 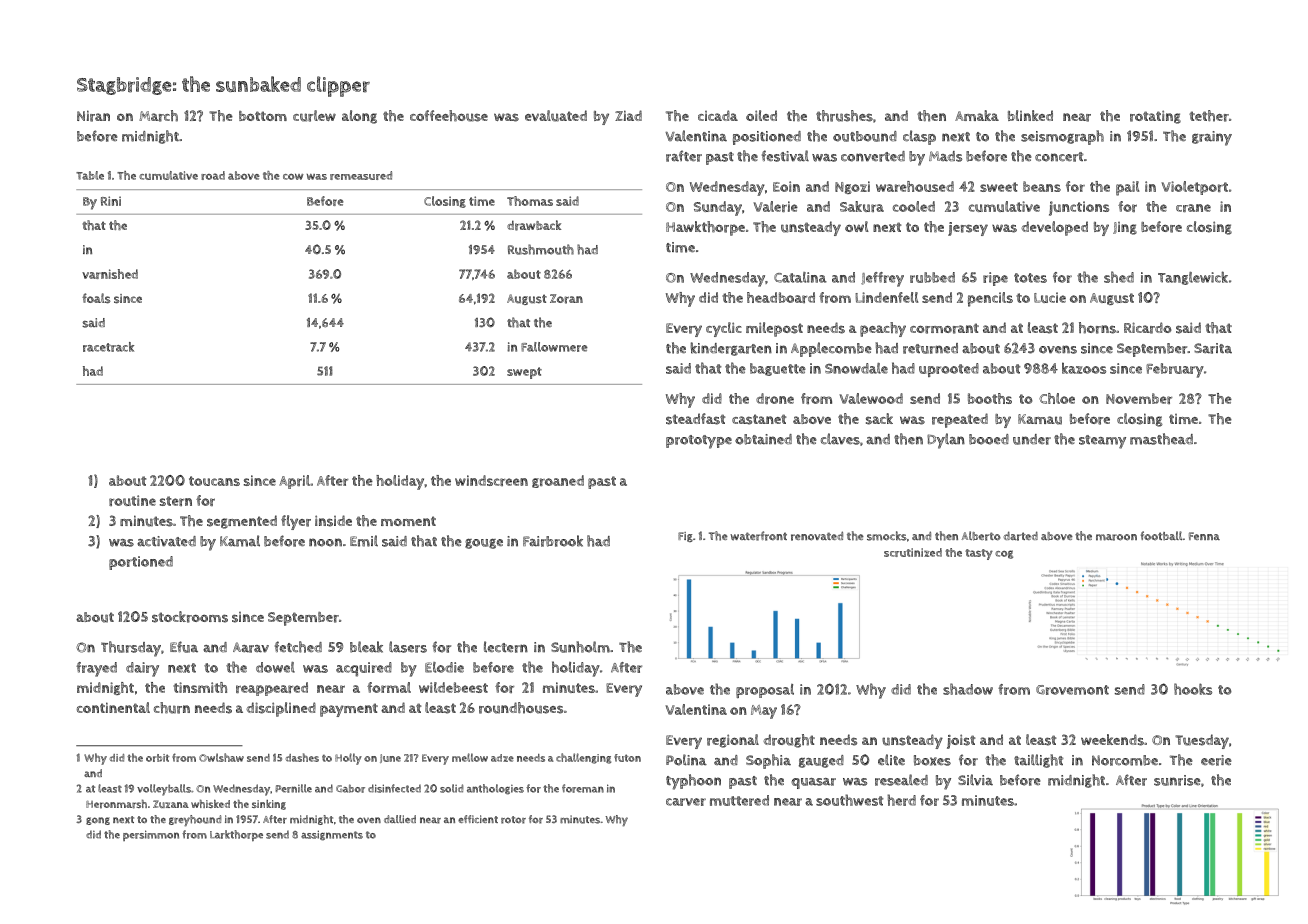 What do you see at coordinates (705, 228) in the screenshot?
I see `Hawkthorpe` at bounding box center [705, 228].
